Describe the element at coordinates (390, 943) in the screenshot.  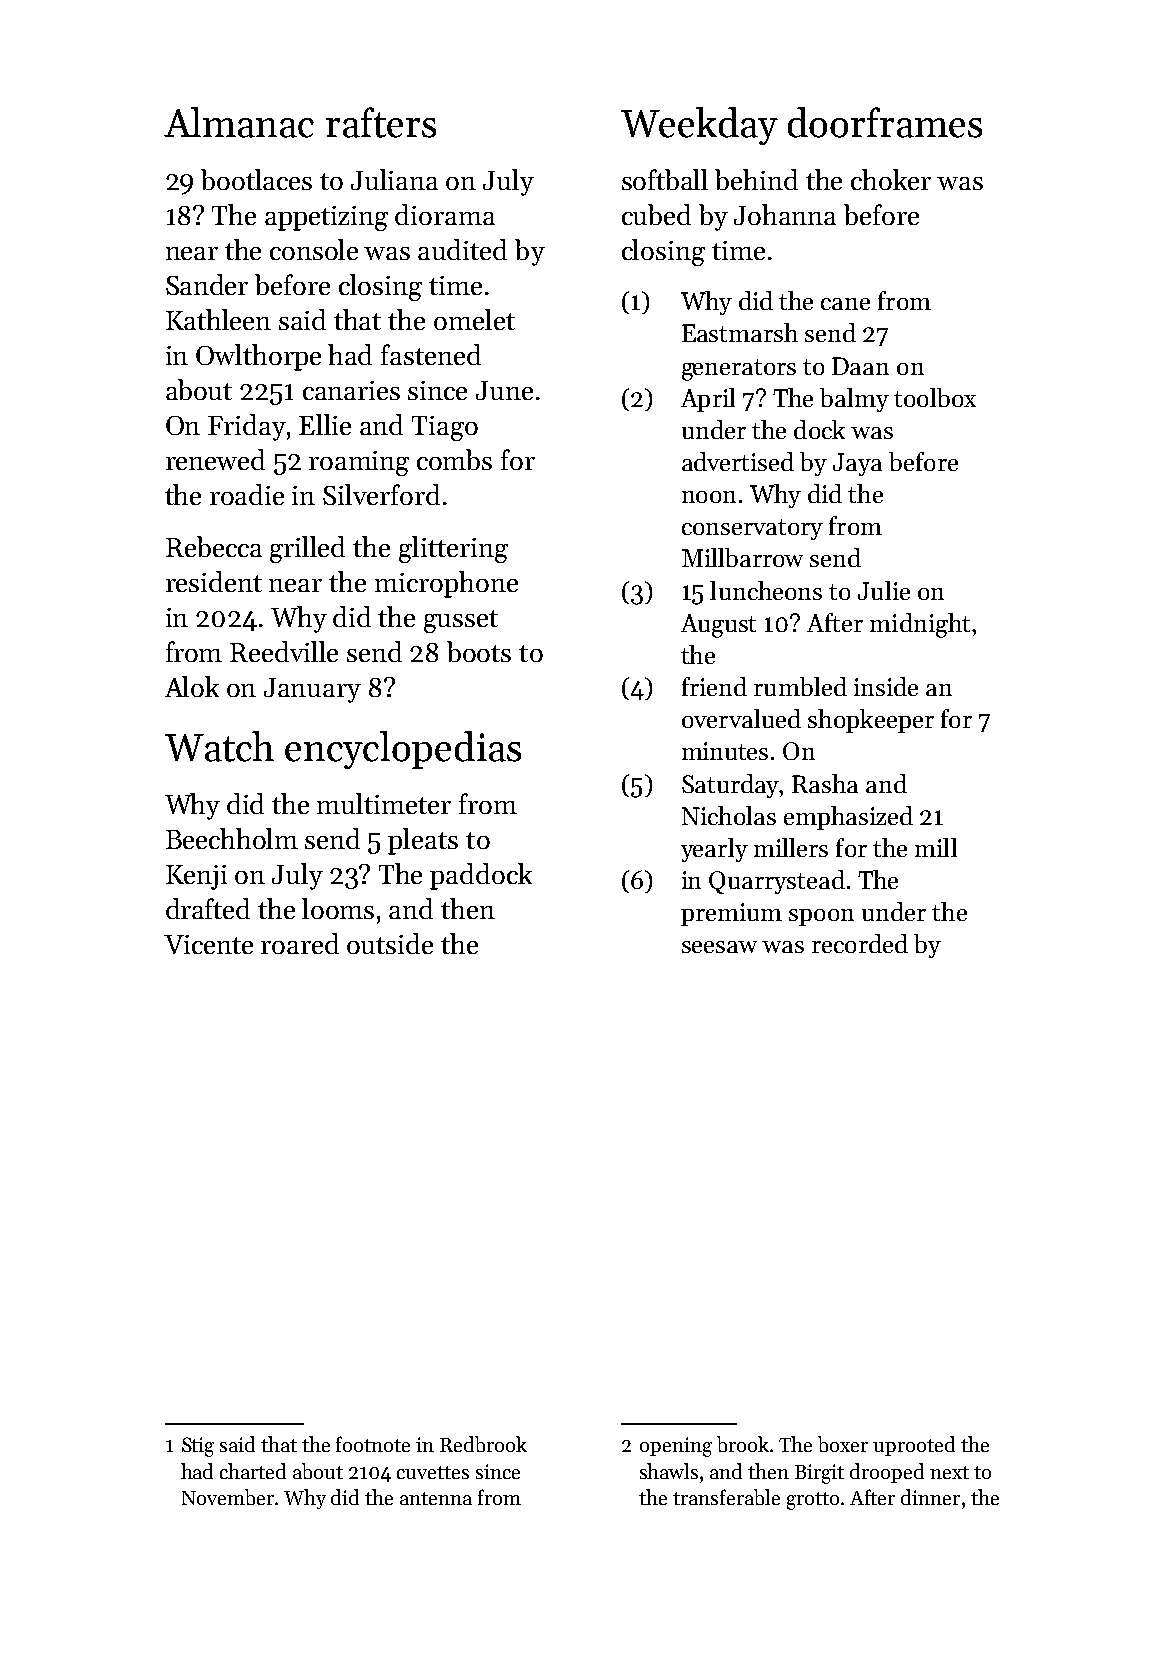
I see `outside` at that location.
